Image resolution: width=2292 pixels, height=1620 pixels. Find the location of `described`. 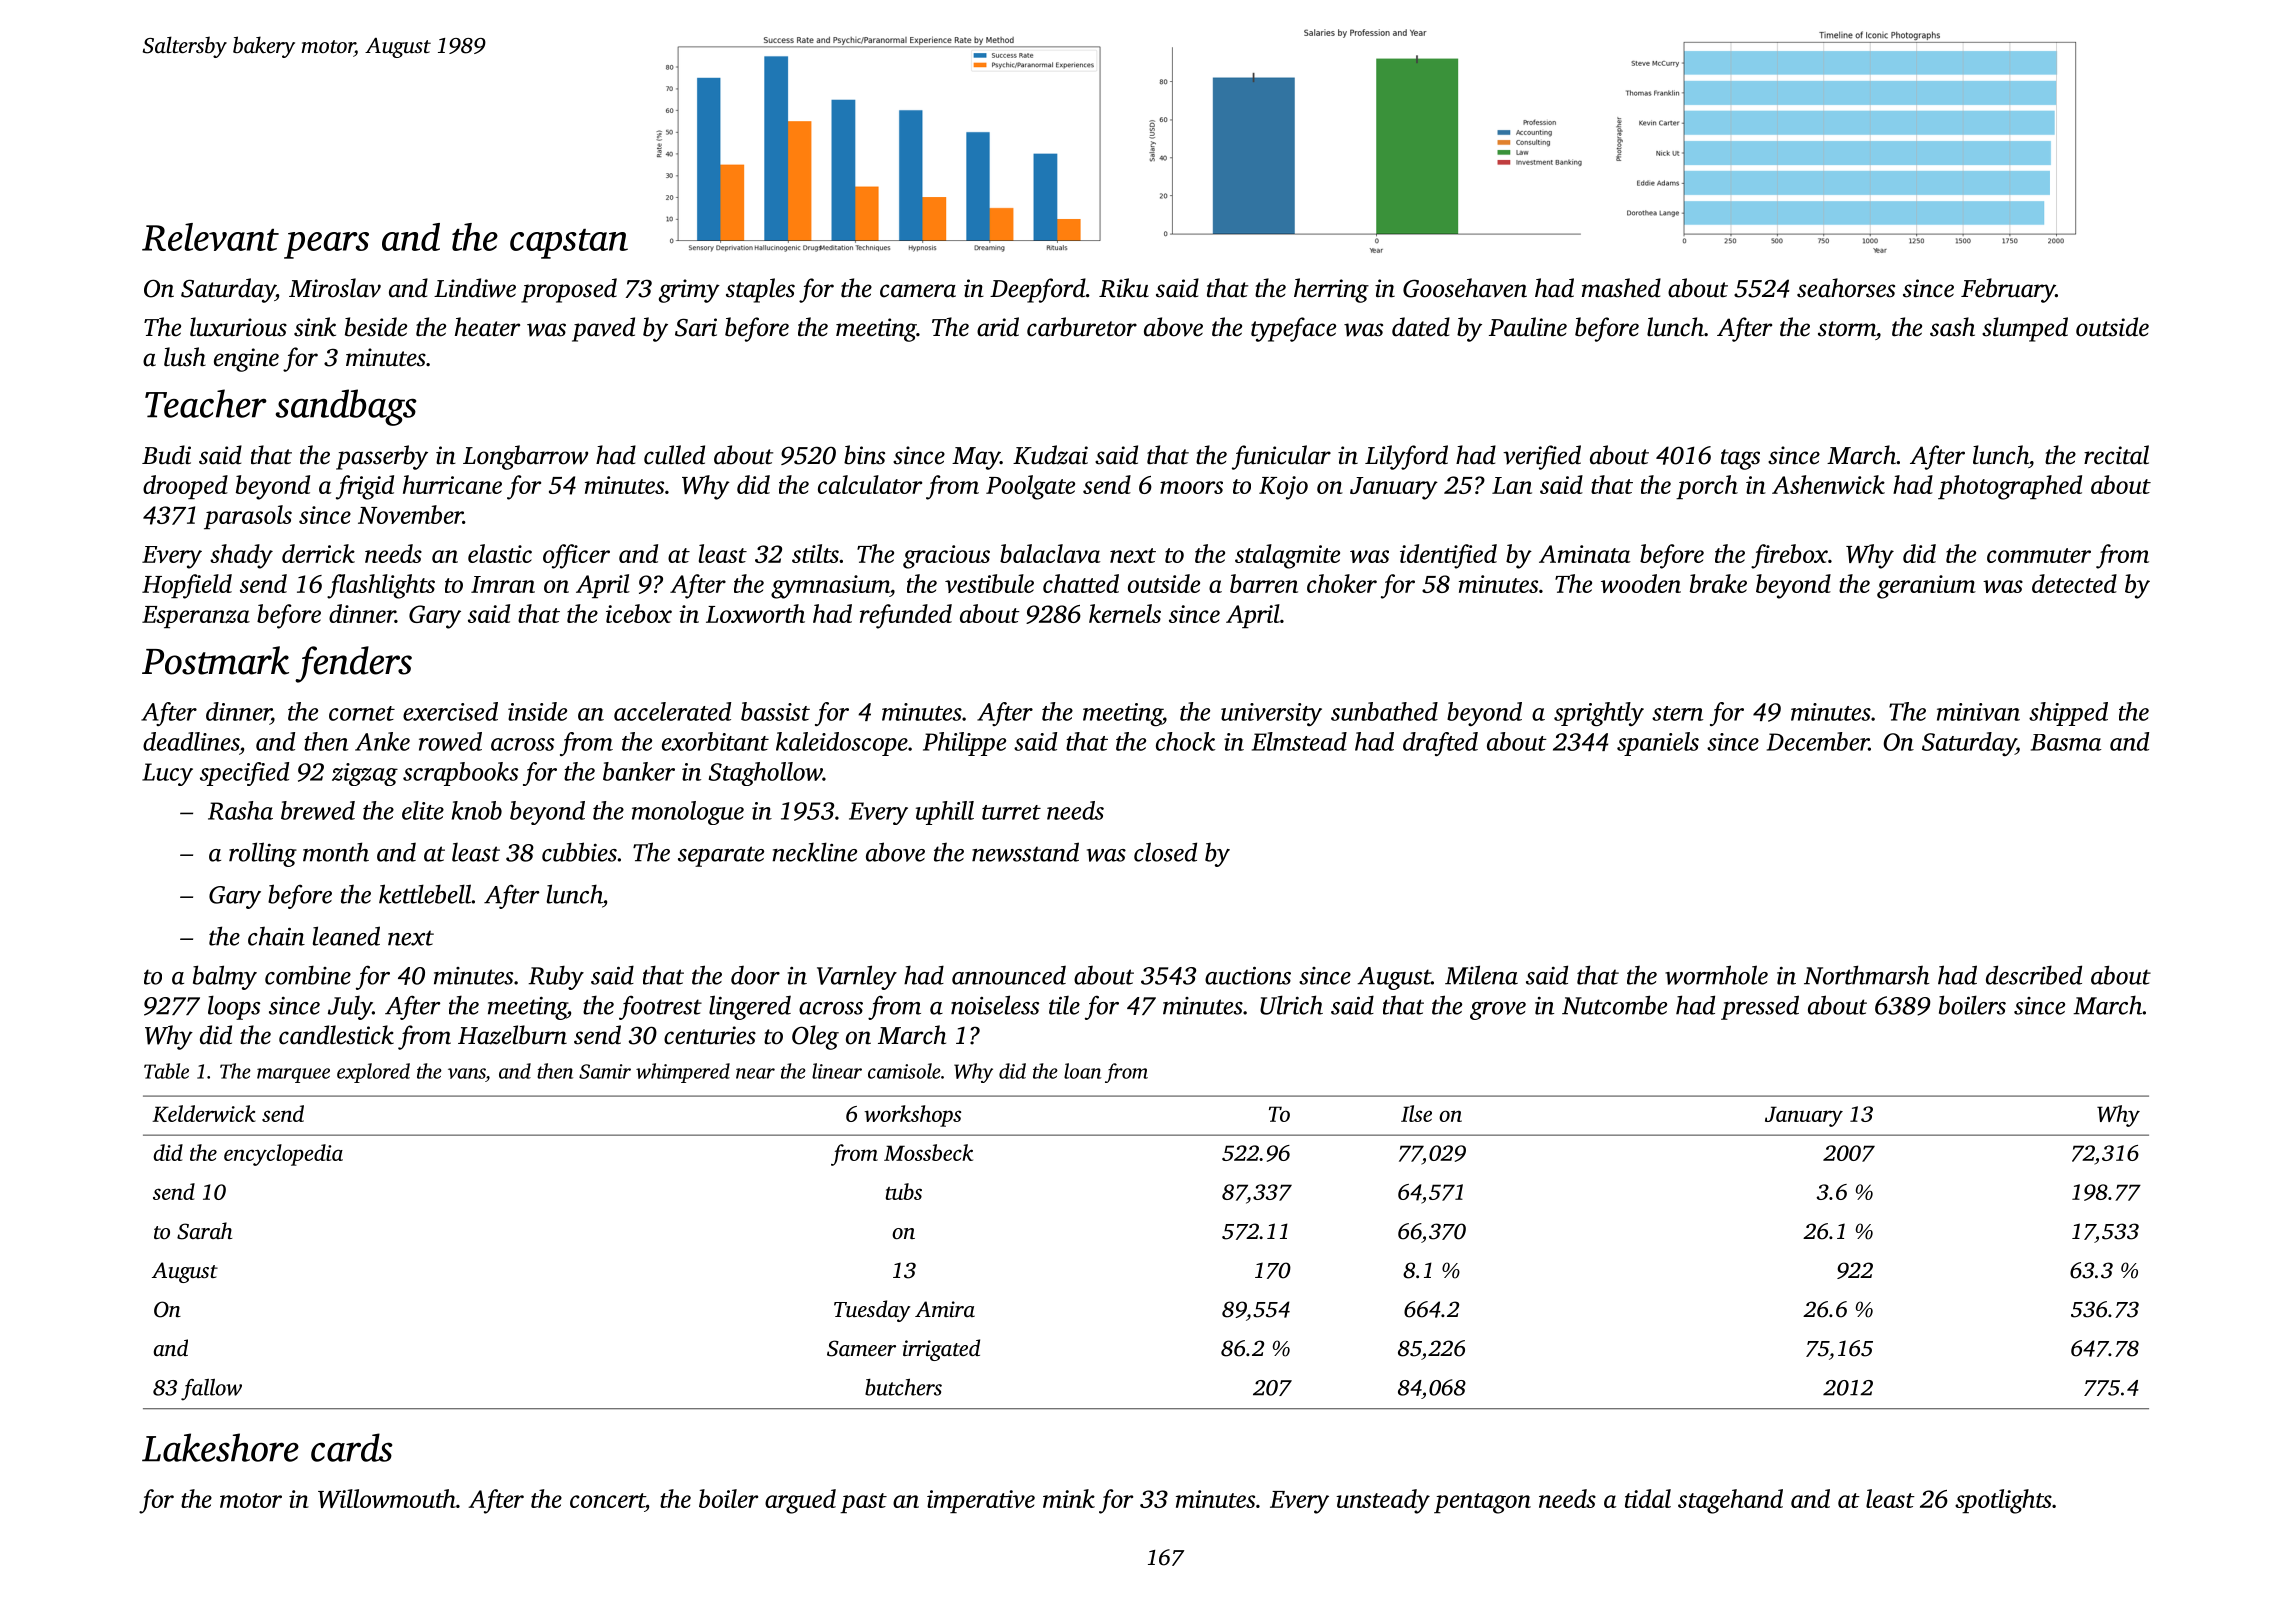

described is located at coordinates (2034, 975).
